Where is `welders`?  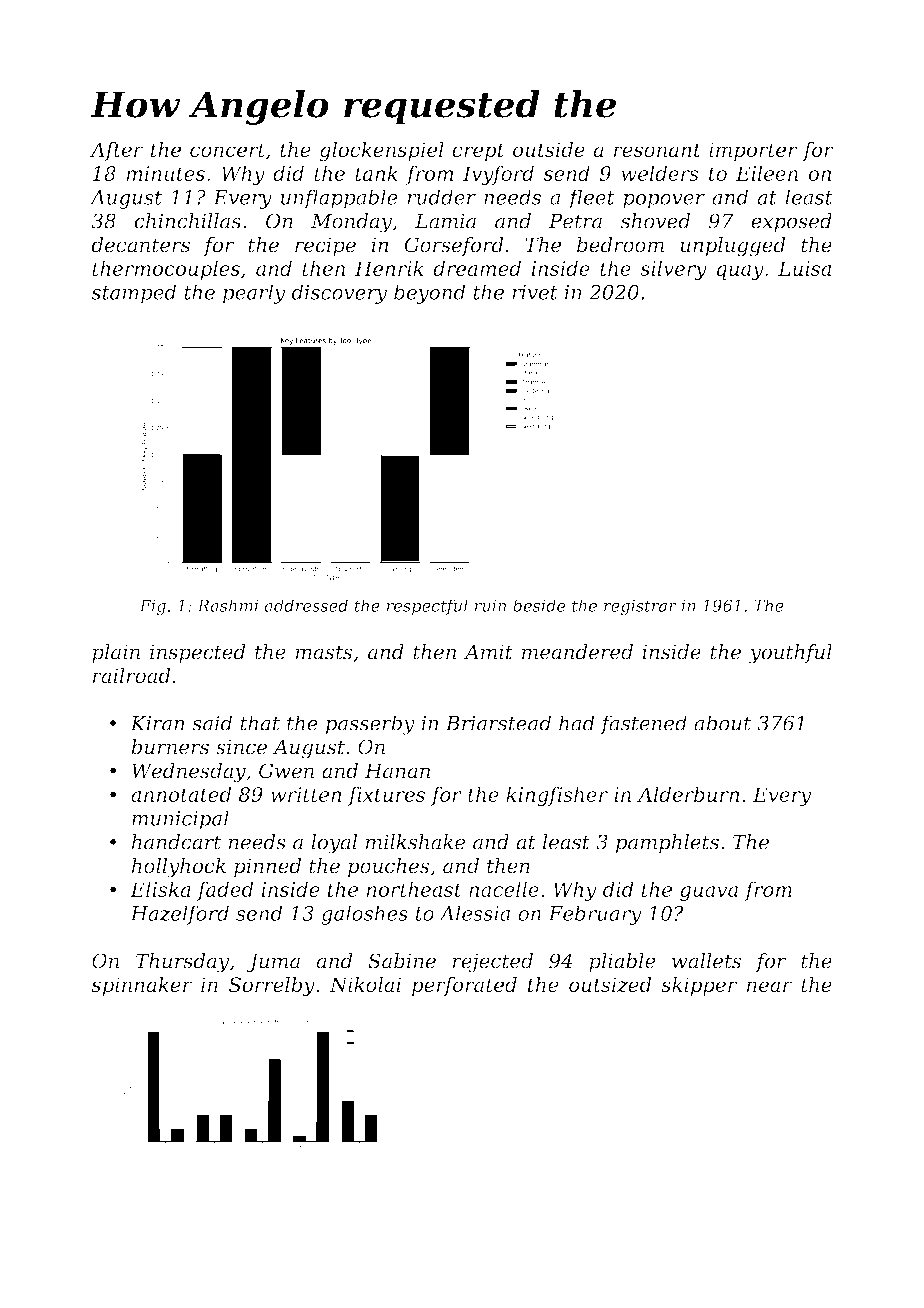
welders is located at coordinates (660, 173).
